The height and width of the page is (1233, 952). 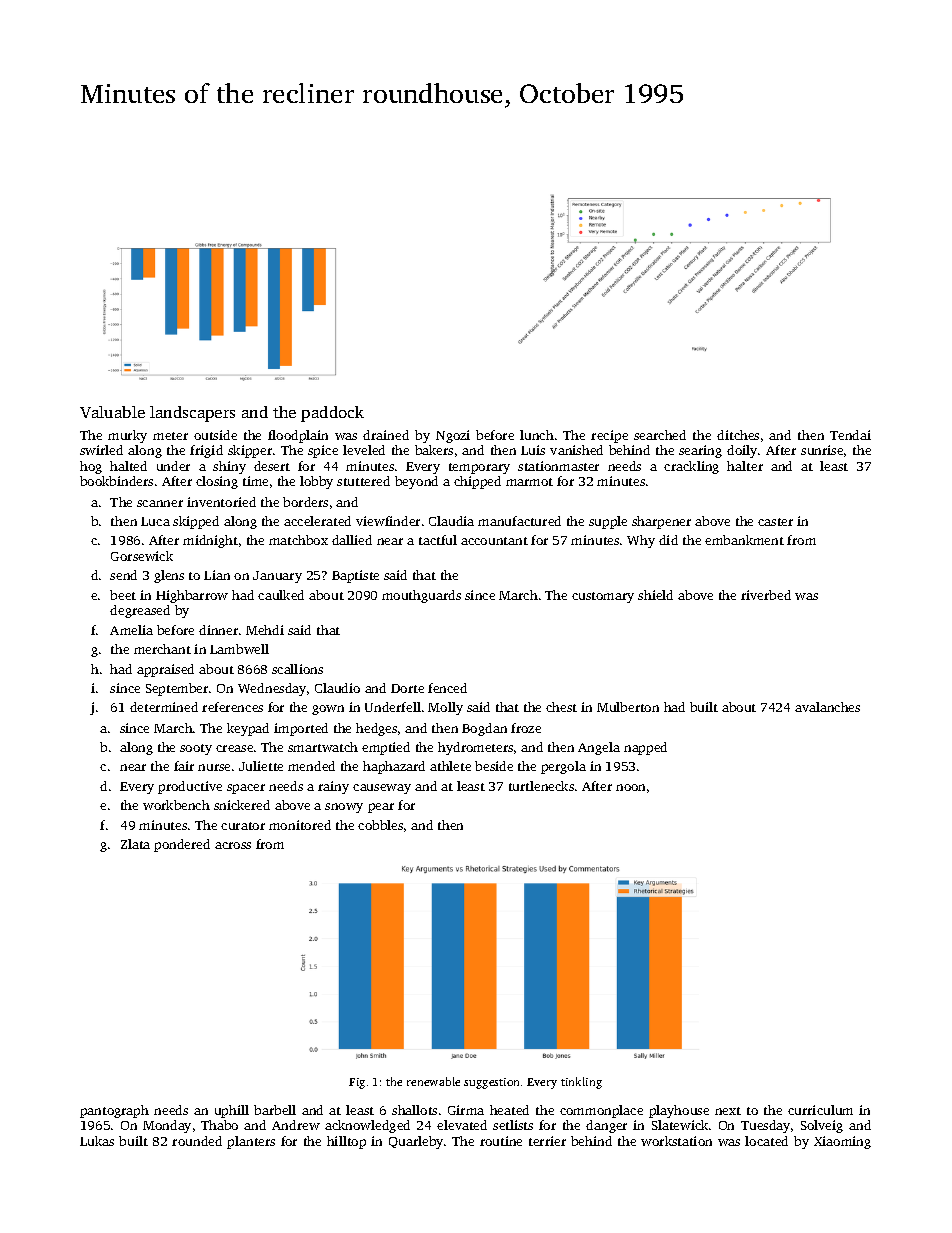 I want to click on Lambwell, so click(x=239, y=649).
